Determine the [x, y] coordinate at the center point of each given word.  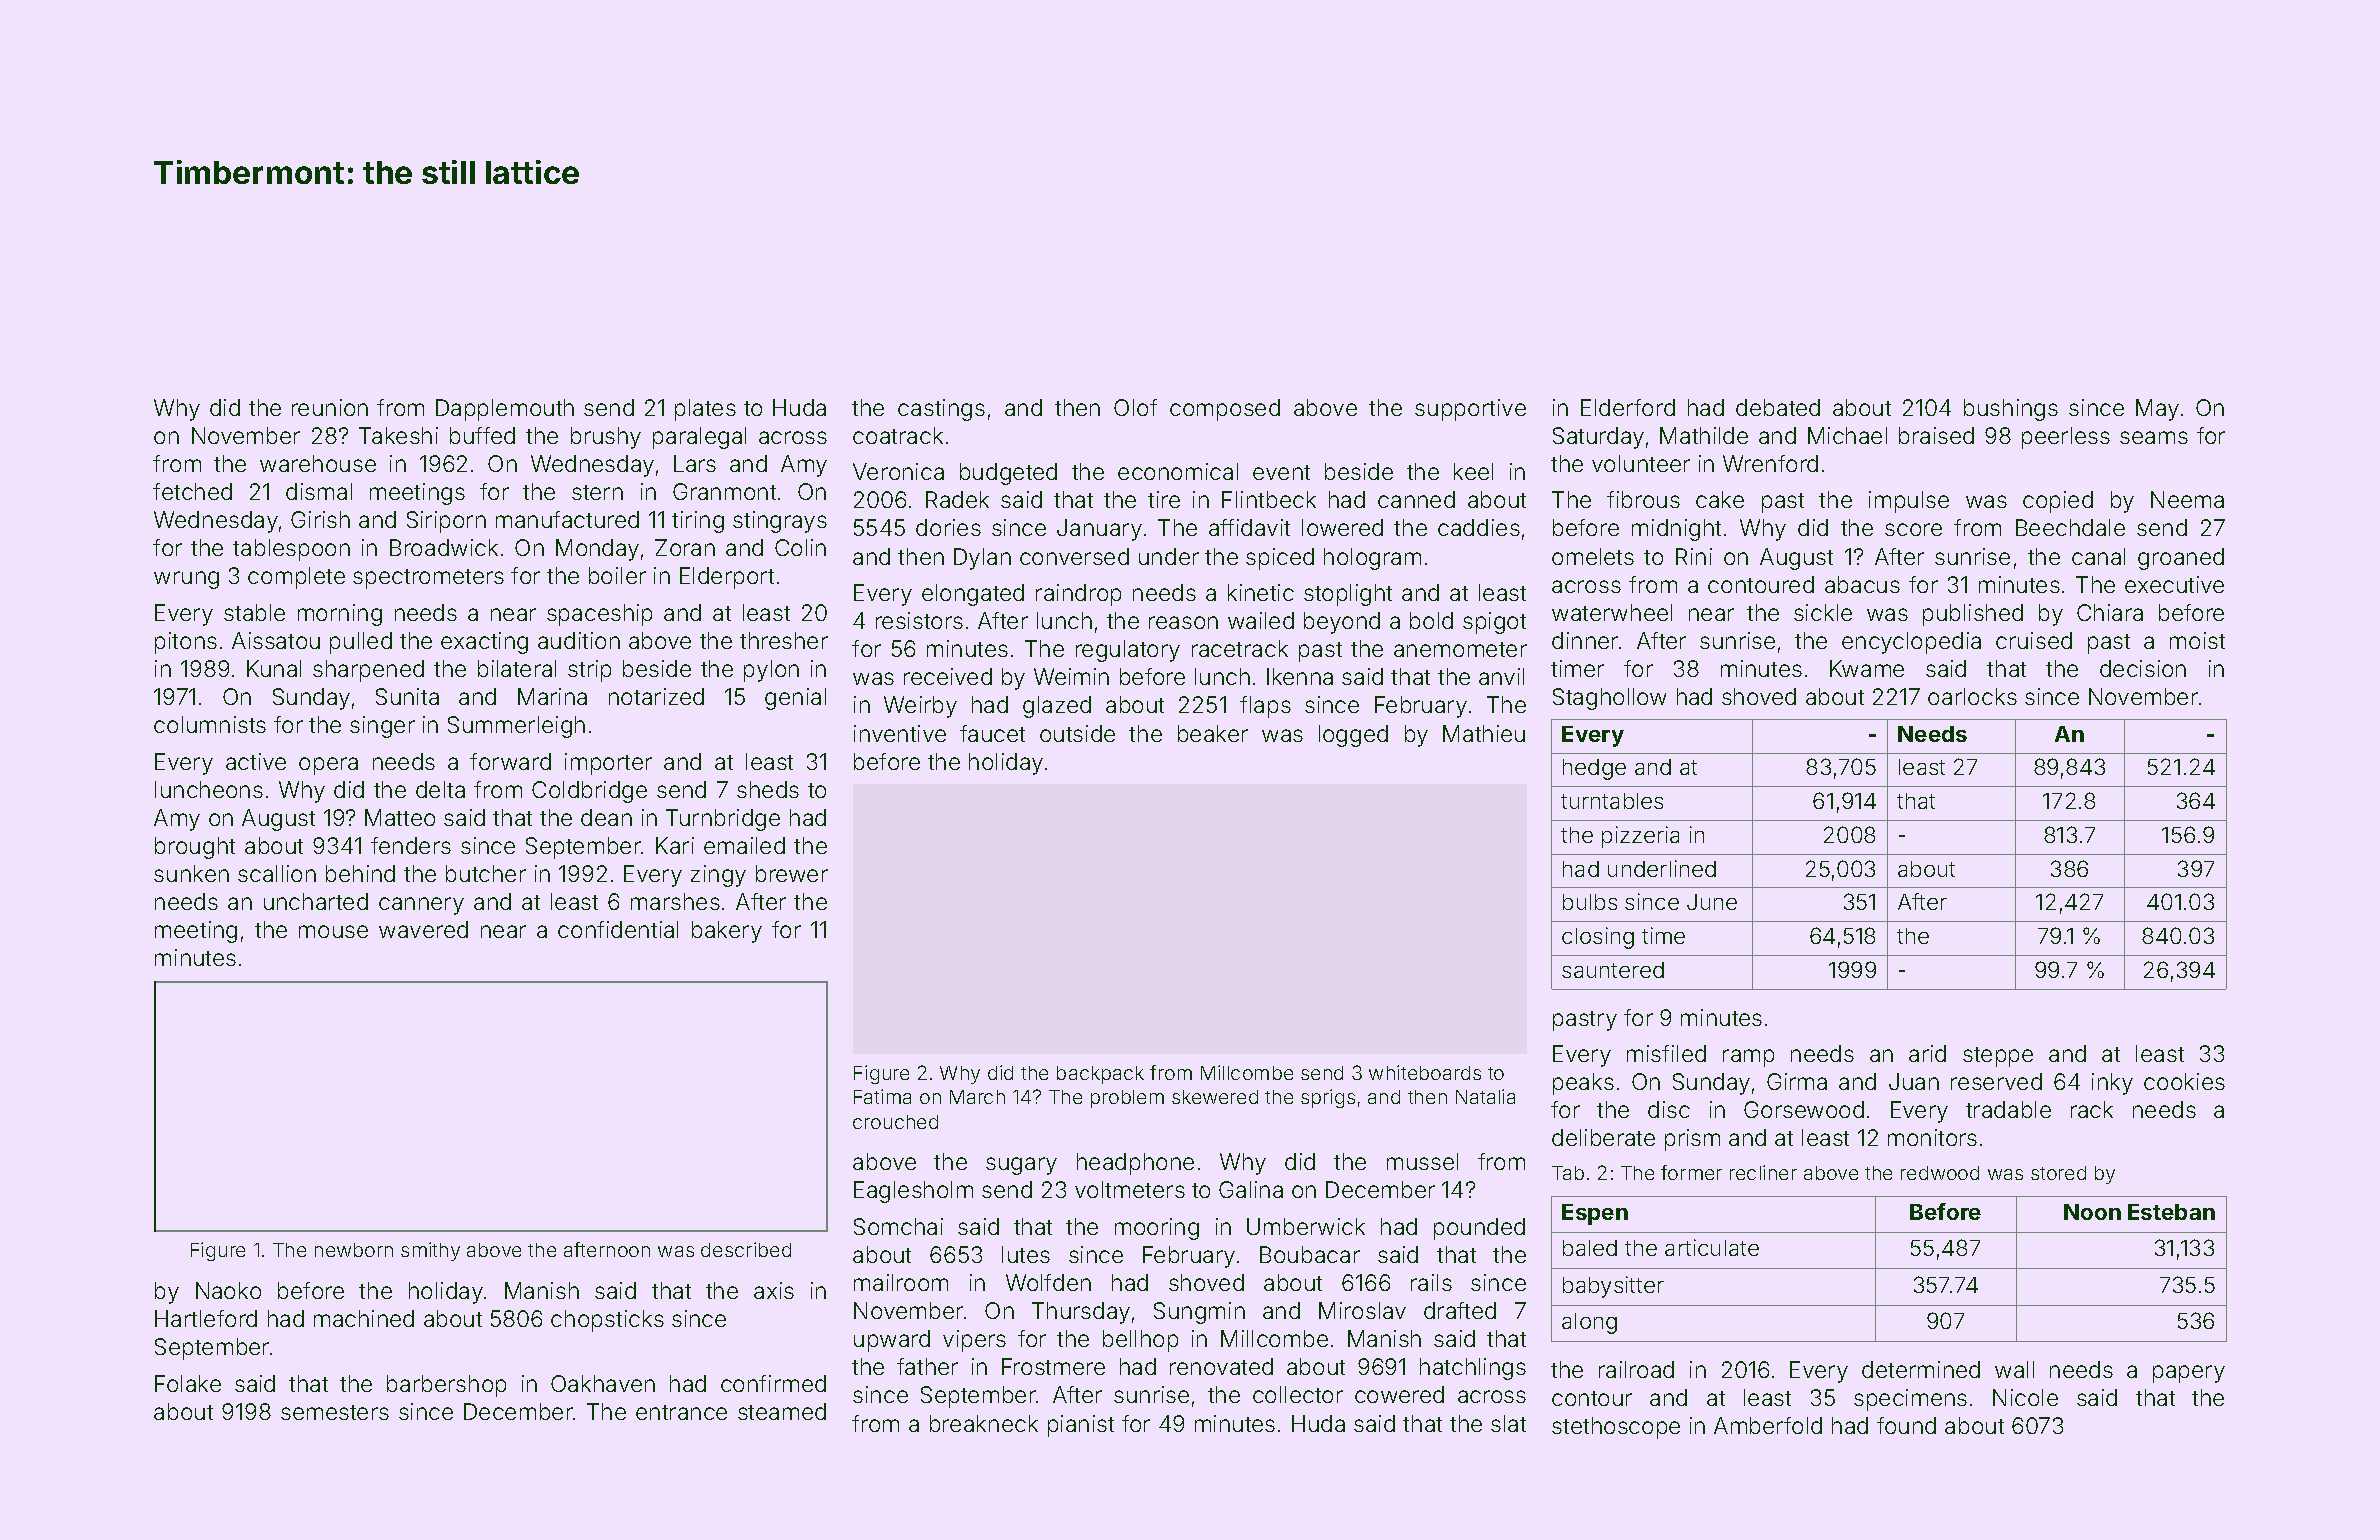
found [1906, 1425]
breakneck [984, 1423]
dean [606, 817]
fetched [192, 491]
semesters [335, 1412]
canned [1416, 499]
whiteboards [1425, 1072]
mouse [333, 931]
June [1712, 902]
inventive [900, 733]
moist [2197, 640]
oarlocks [1972, 696]
